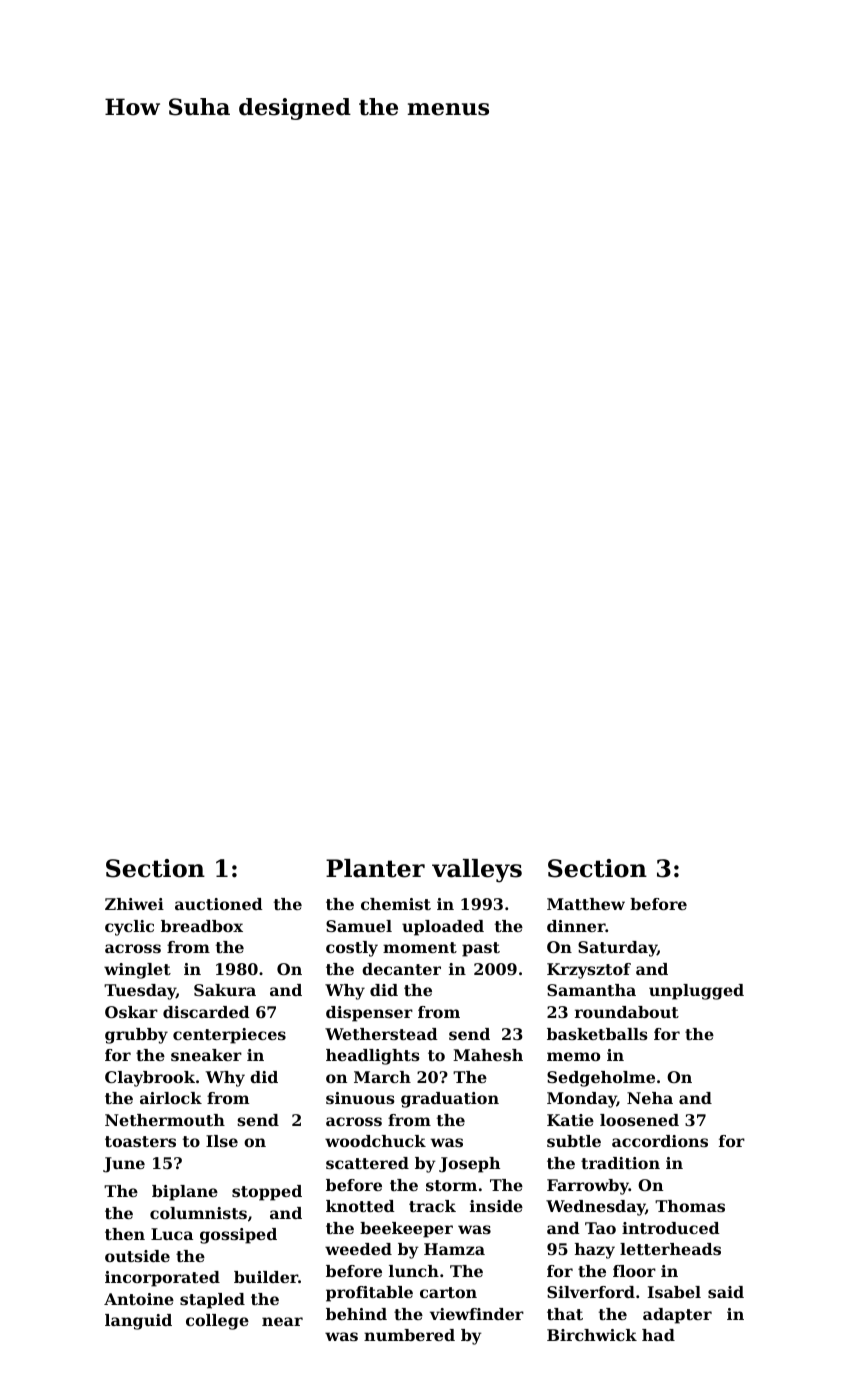  Describe the element at coordinates (375, 868) in the screenshot. I see `Planter` at that location.
